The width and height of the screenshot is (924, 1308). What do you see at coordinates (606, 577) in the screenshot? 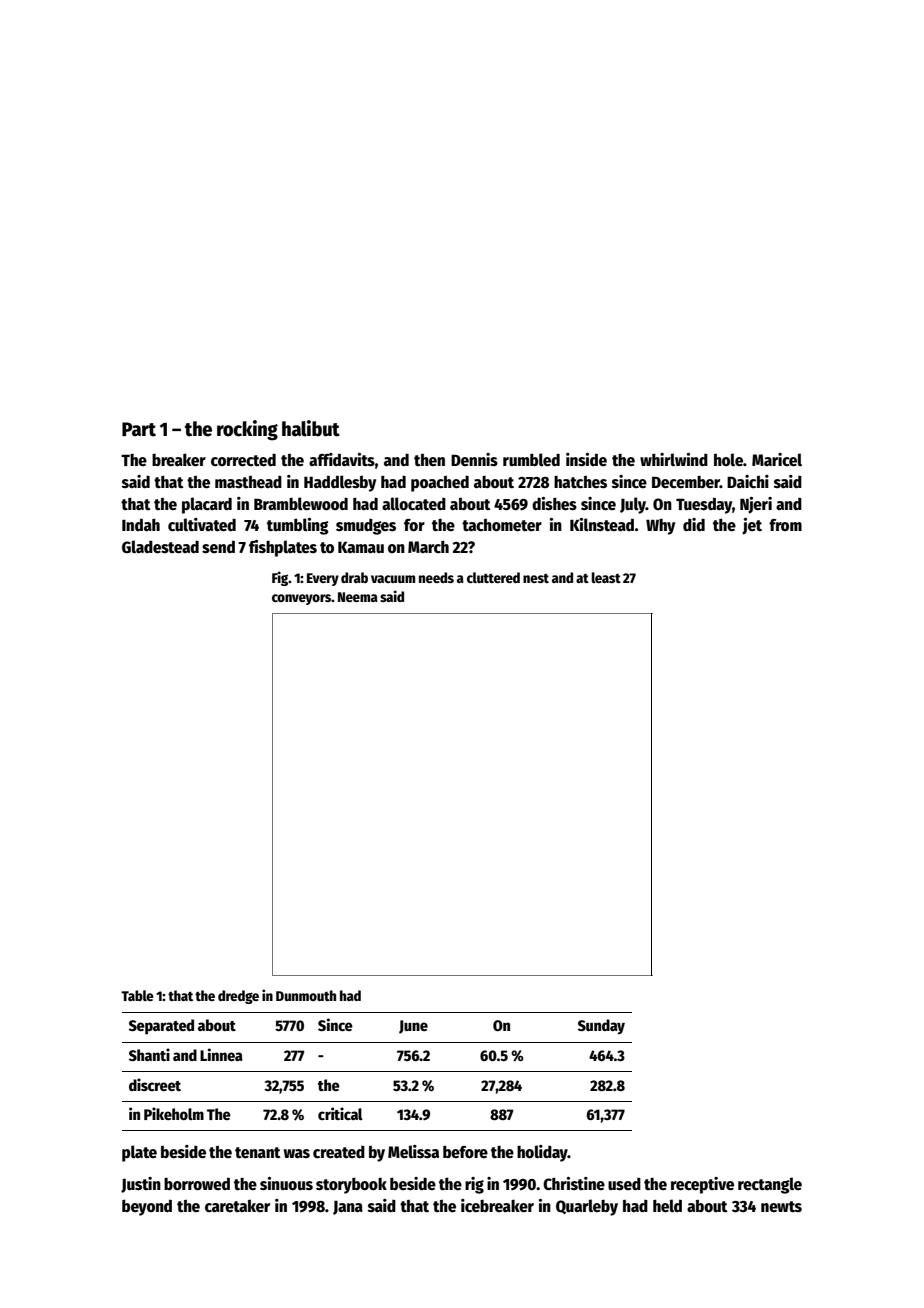
I see `least` at bounding box center [606, 577].
